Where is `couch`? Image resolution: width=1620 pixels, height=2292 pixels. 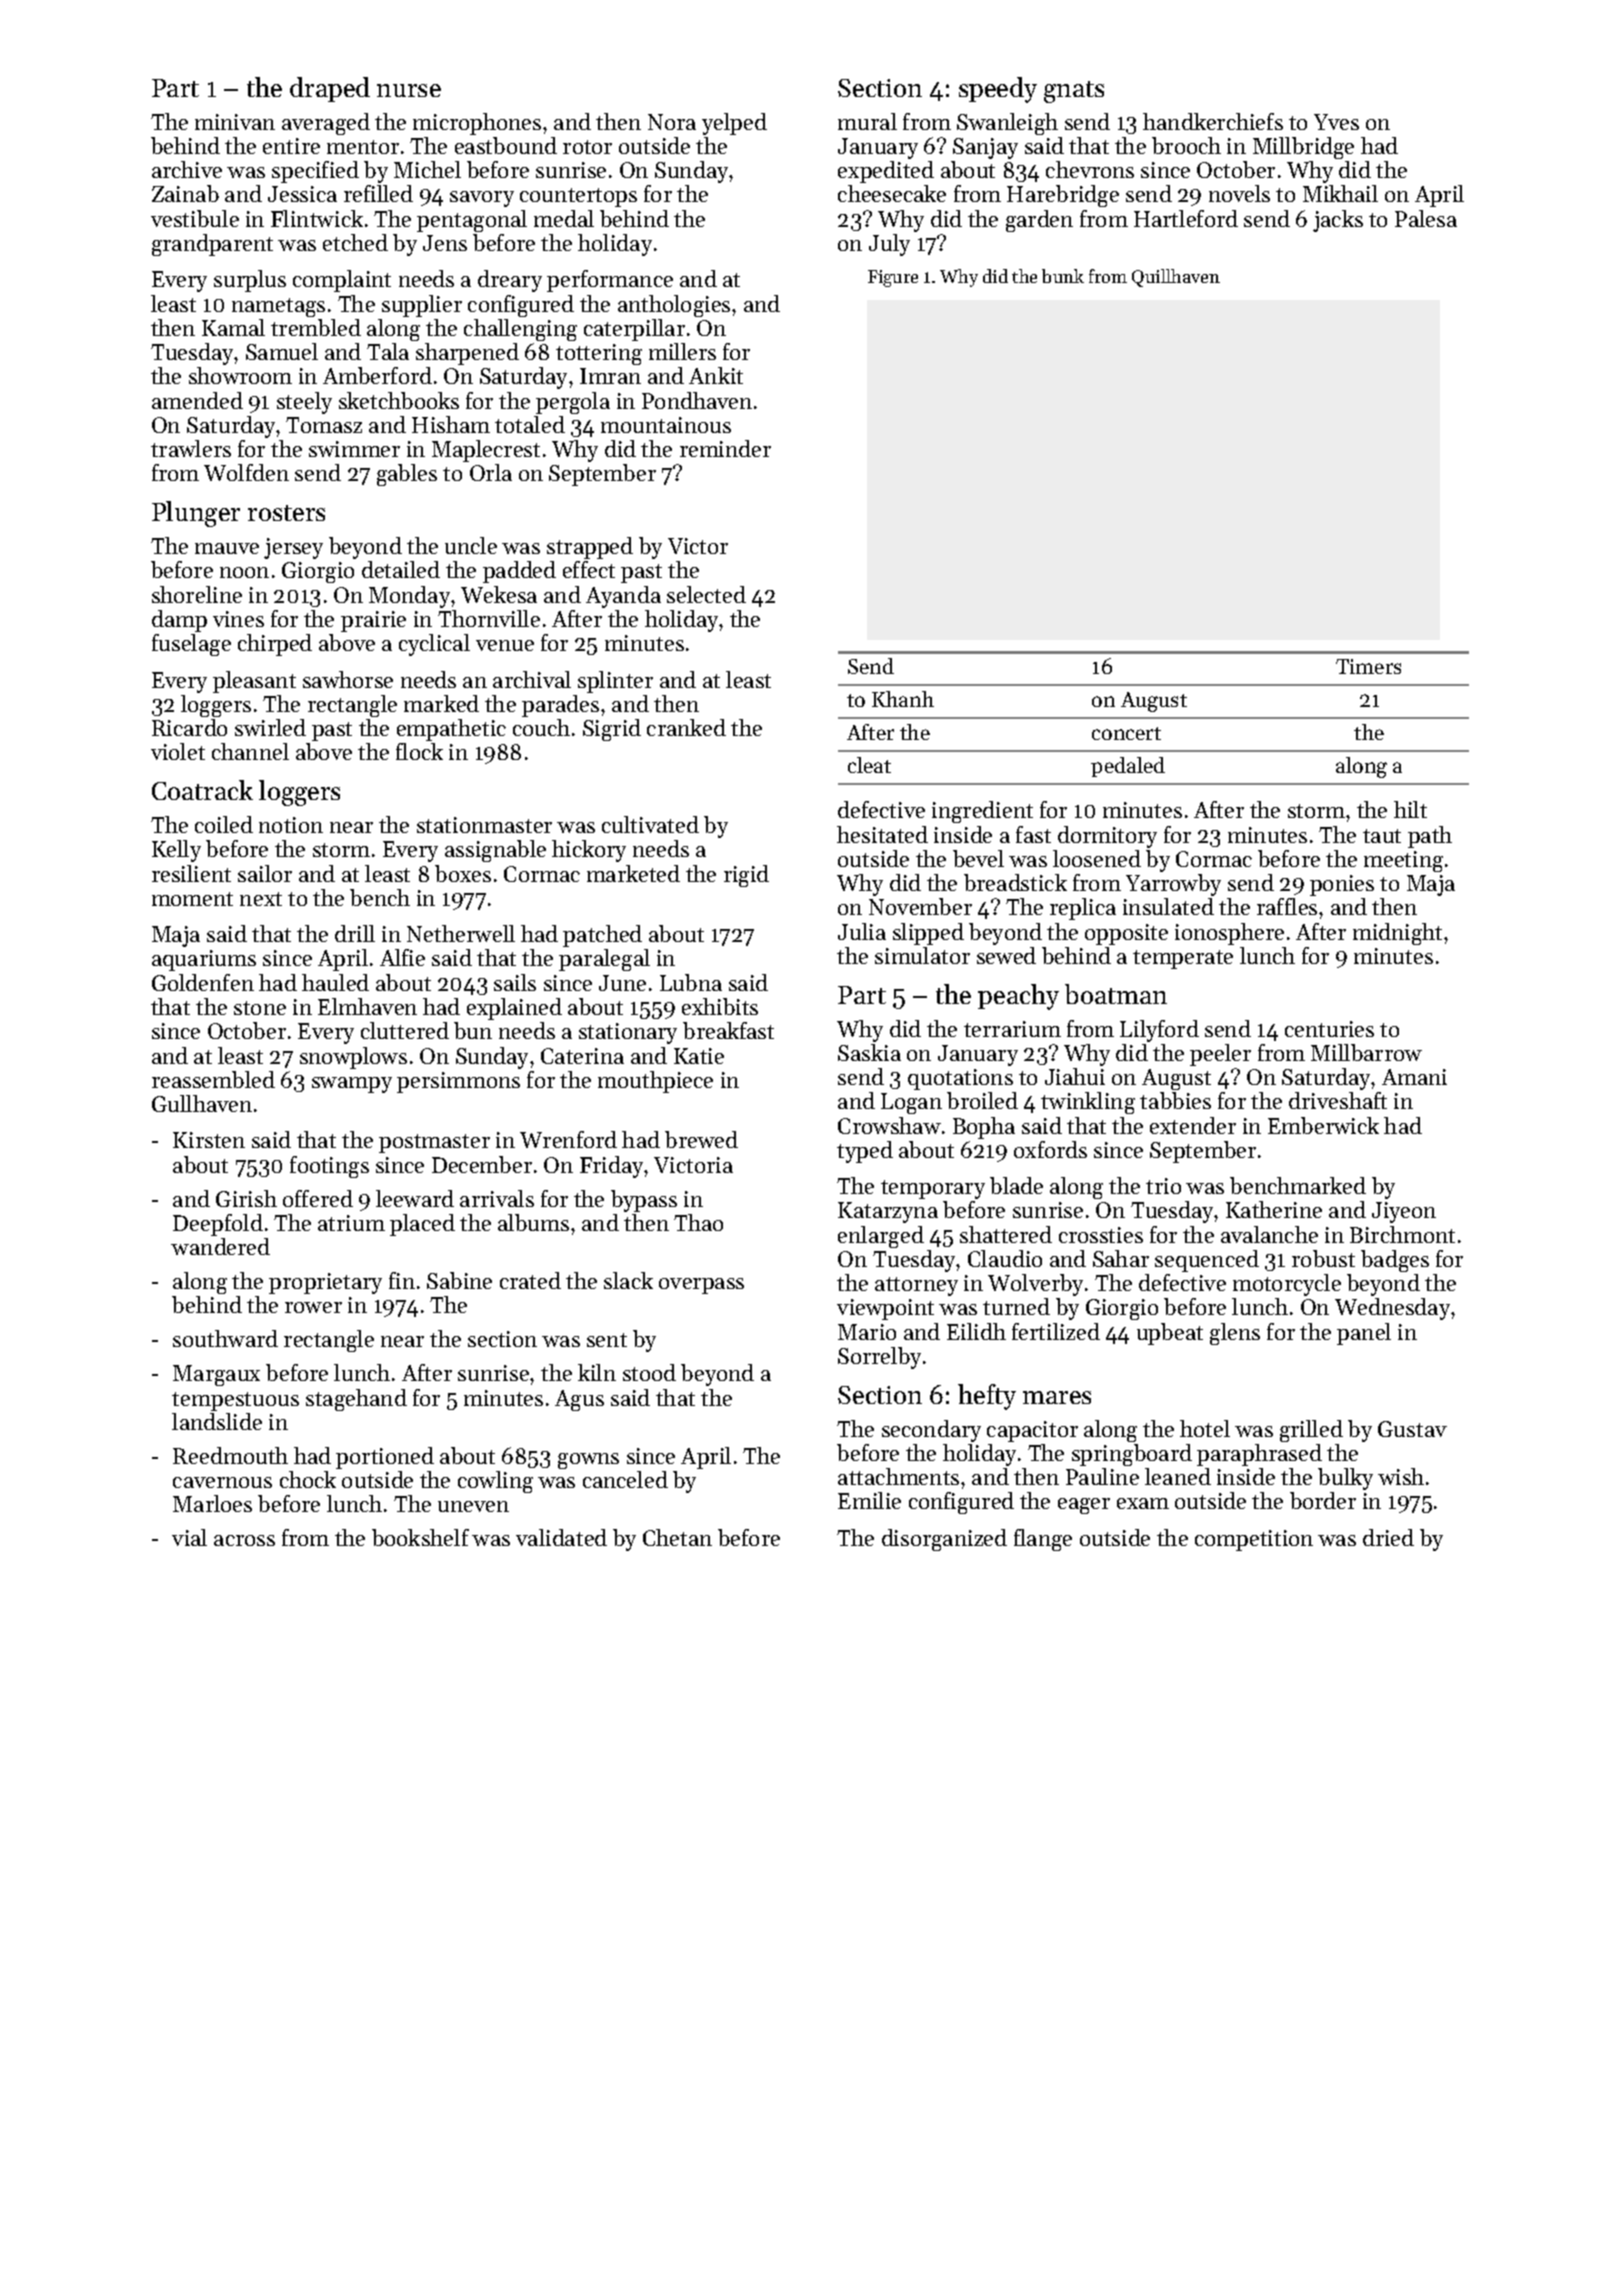 couch is located at coordinates (541, 727).
